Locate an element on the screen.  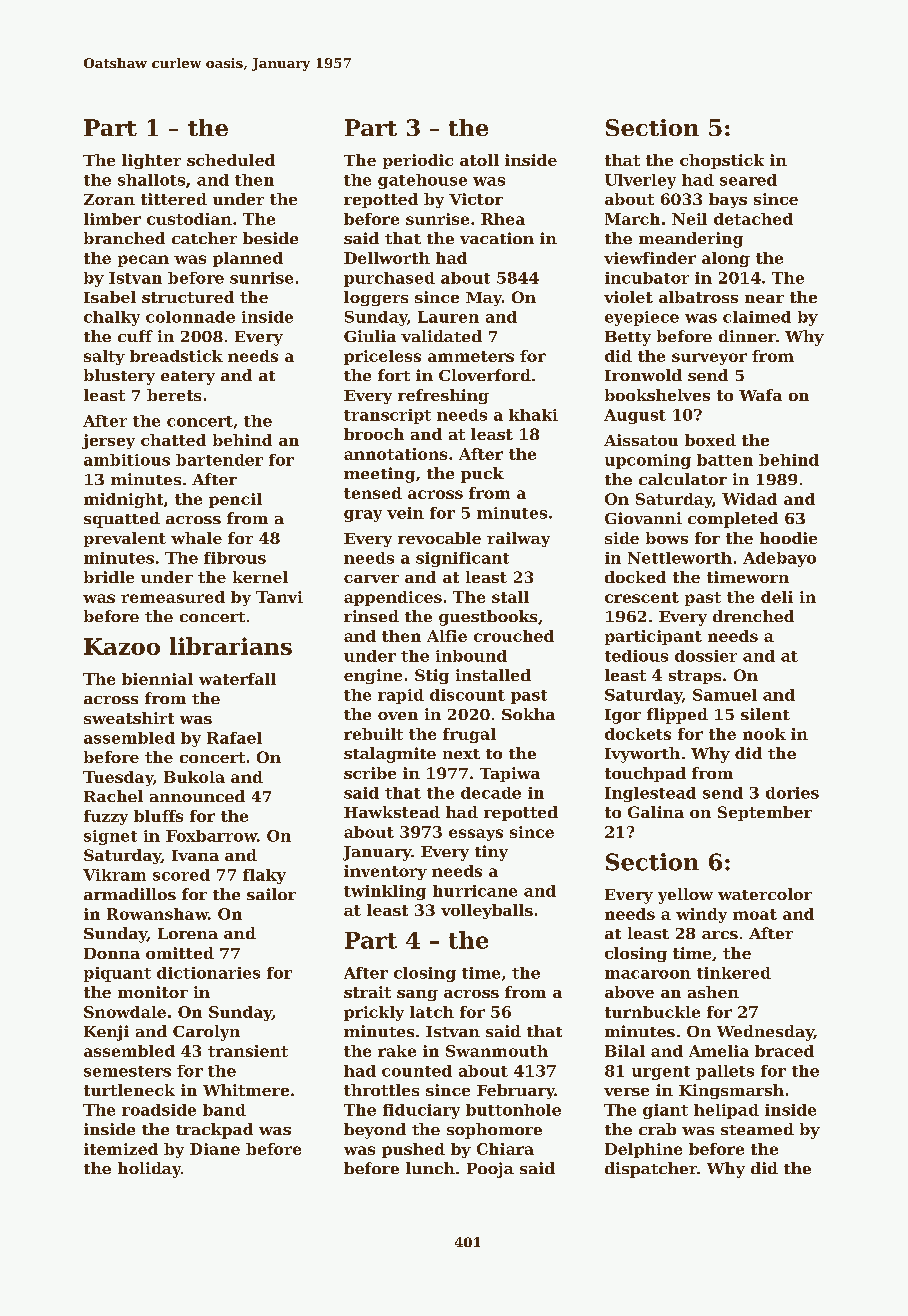
colonnade is located at coordinates (190, 317).
